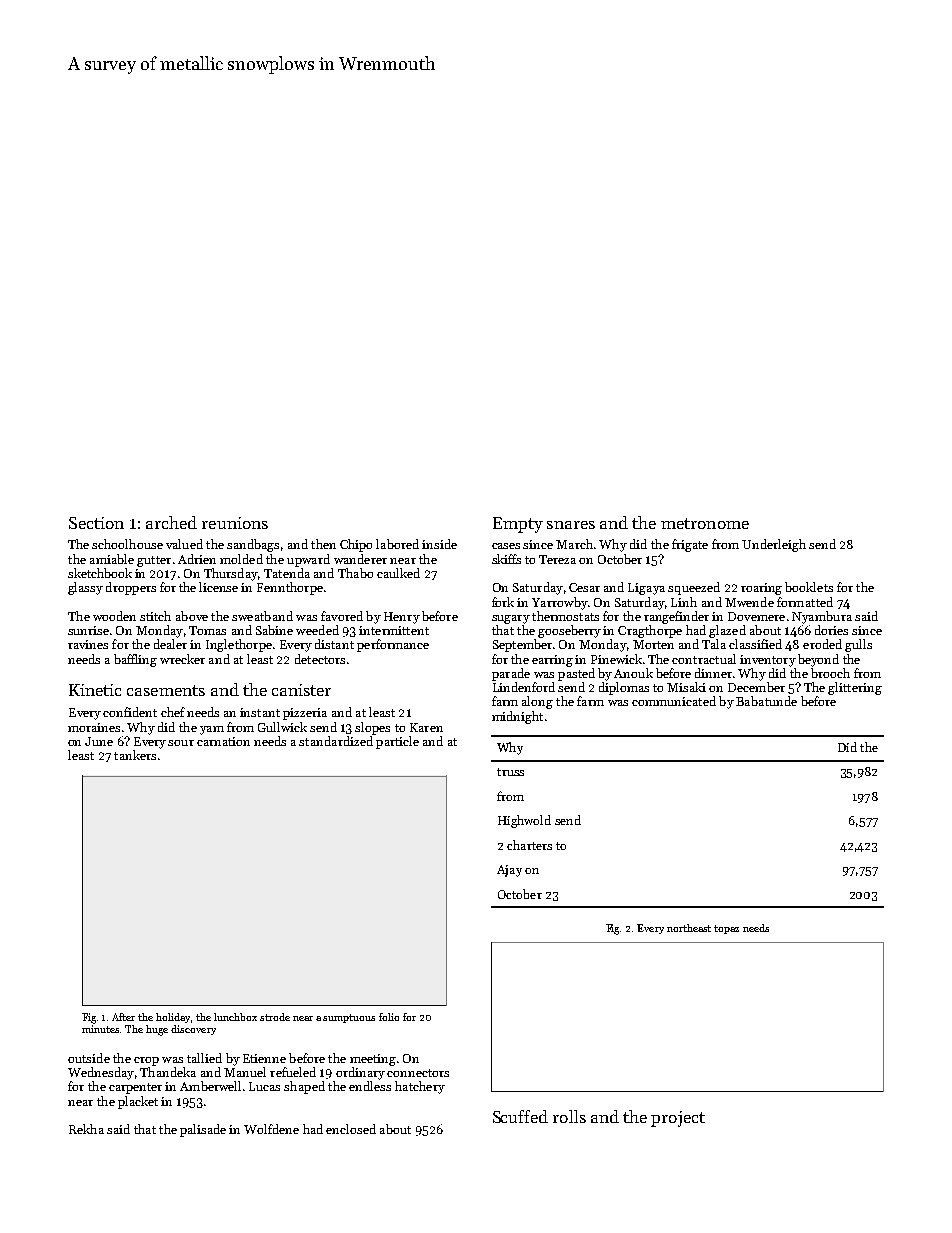 The width and height of the document is (952, 1233). What do you see at coordinates (509, 871) in the document?
I see `Ajay` at bounding box center [509, 871].
